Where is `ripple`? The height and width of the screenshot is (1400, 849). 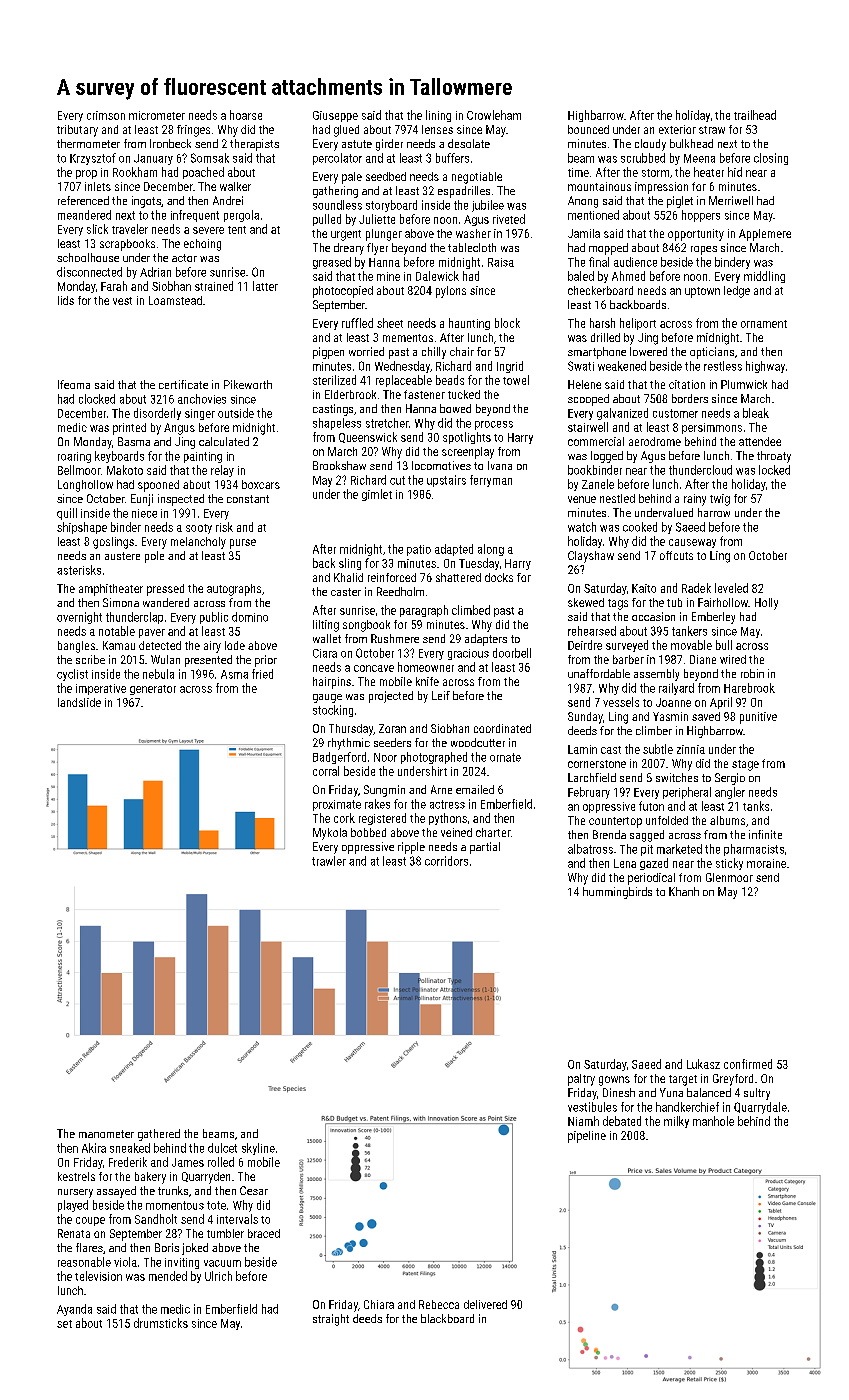 ripple is located at coordinates (411, 848).
